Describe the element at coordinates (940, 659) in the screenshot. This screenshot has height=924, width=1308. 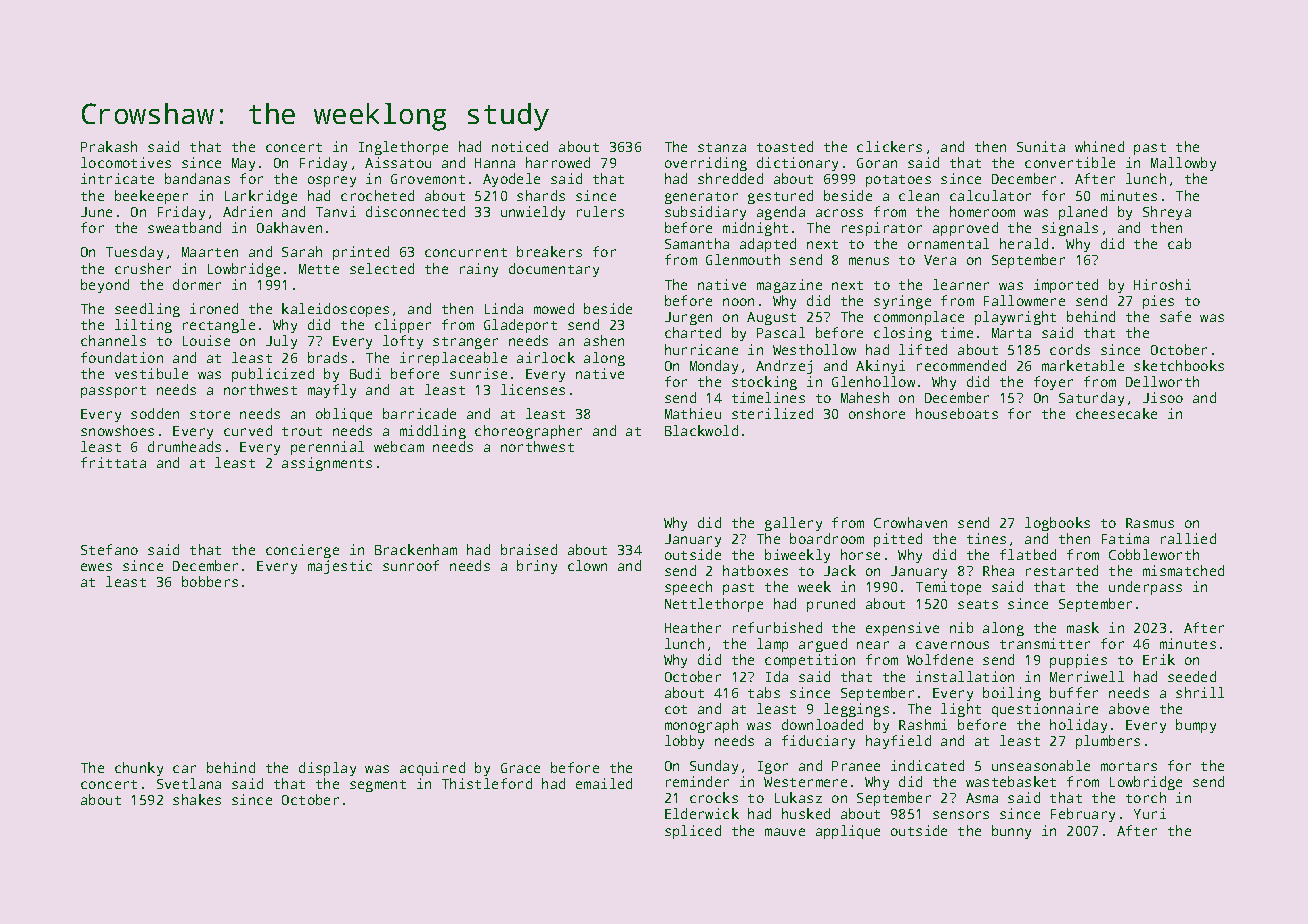
I see `Wolfdene` at that location.
